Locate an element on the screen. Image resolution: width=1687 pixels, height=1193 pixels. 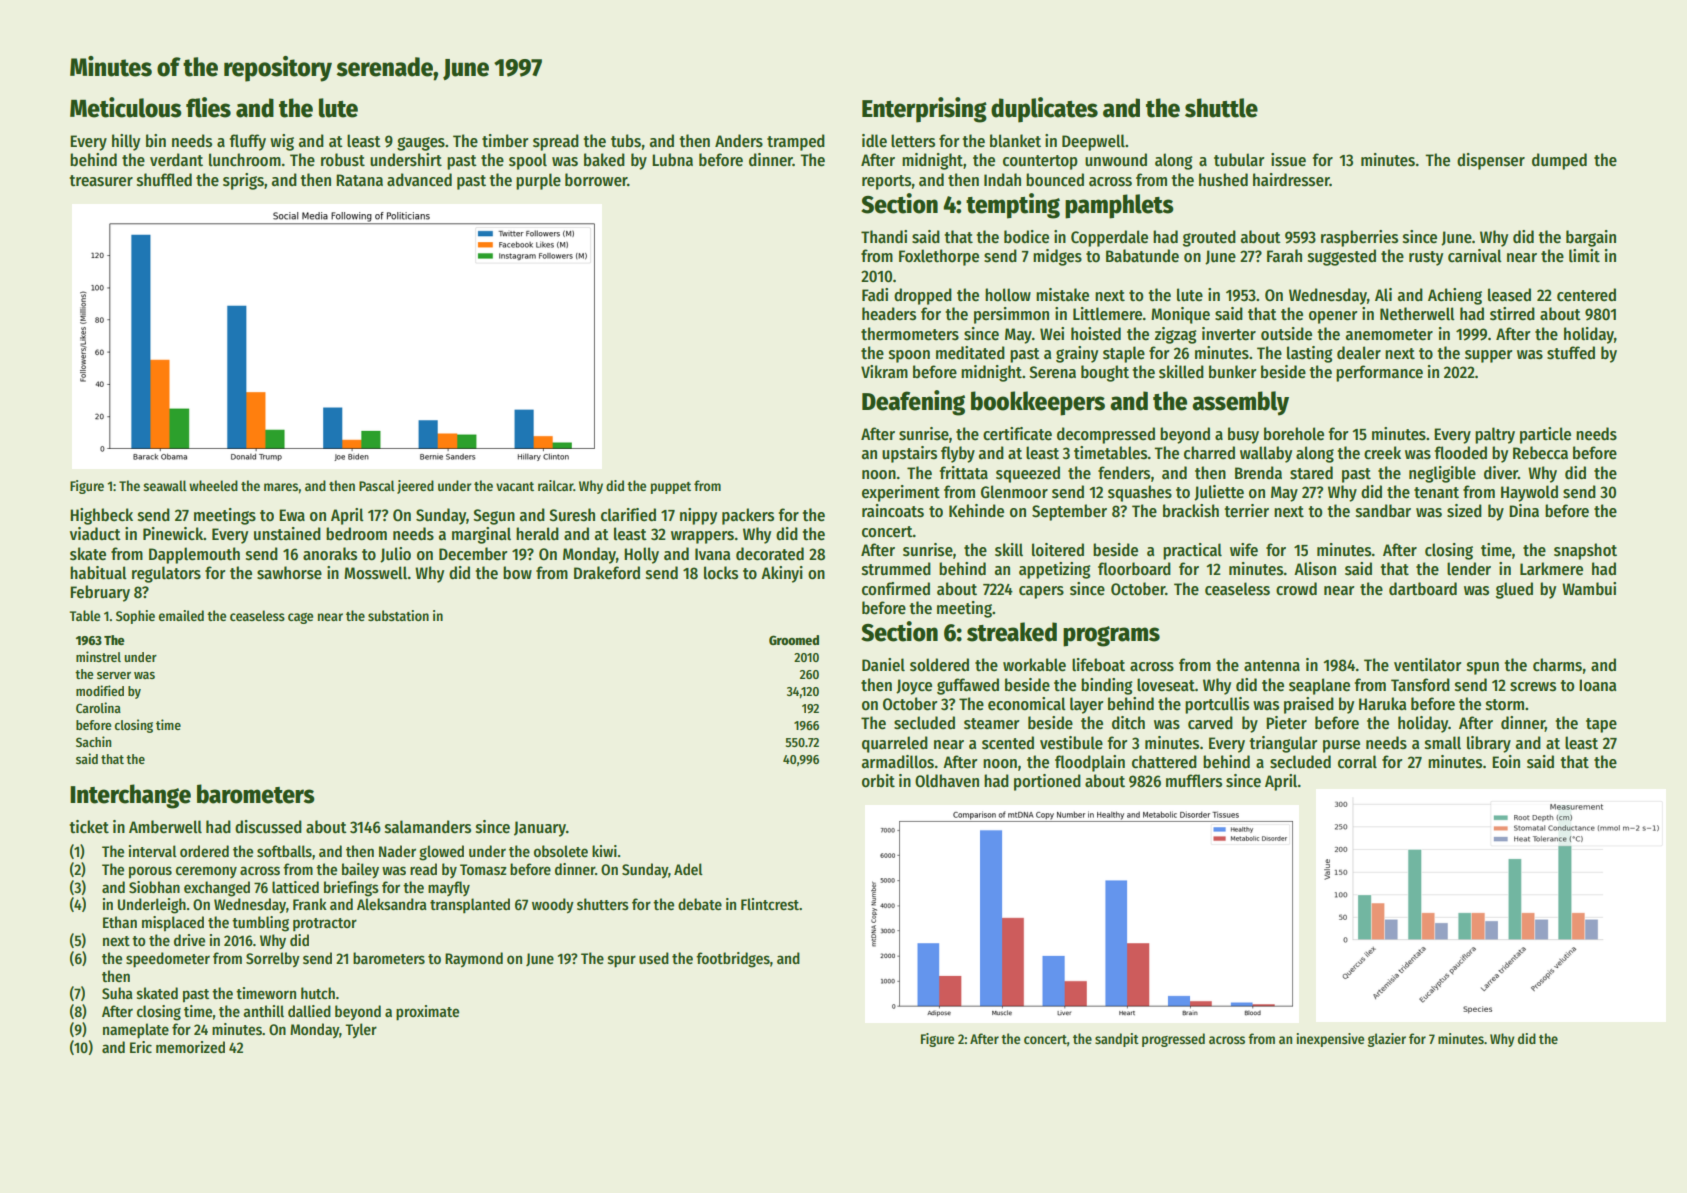
tape is located at coordinates (1601, 725).
